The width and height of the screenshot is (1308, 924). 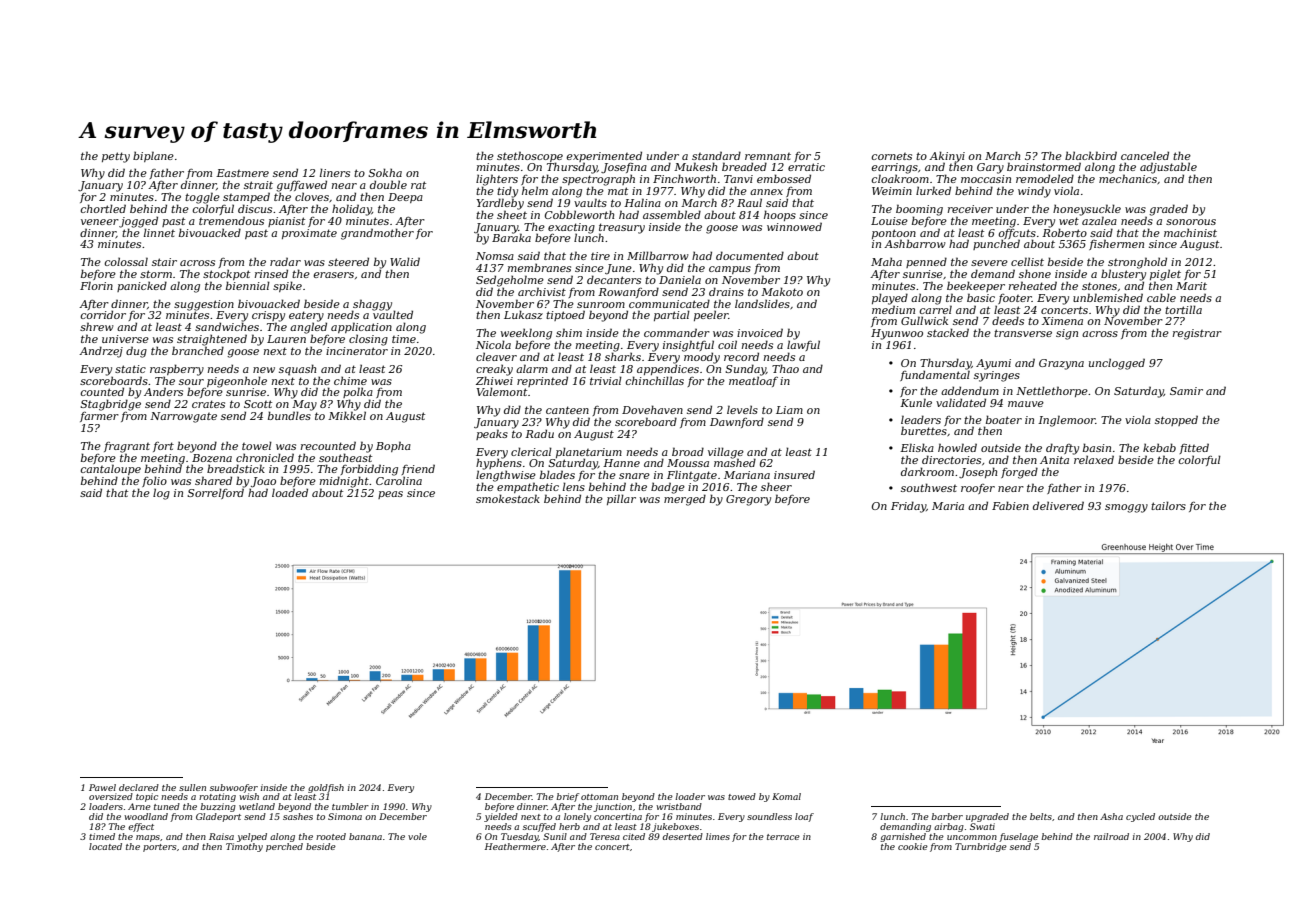 I want to click on Maha, so click(x=886, y=261).
